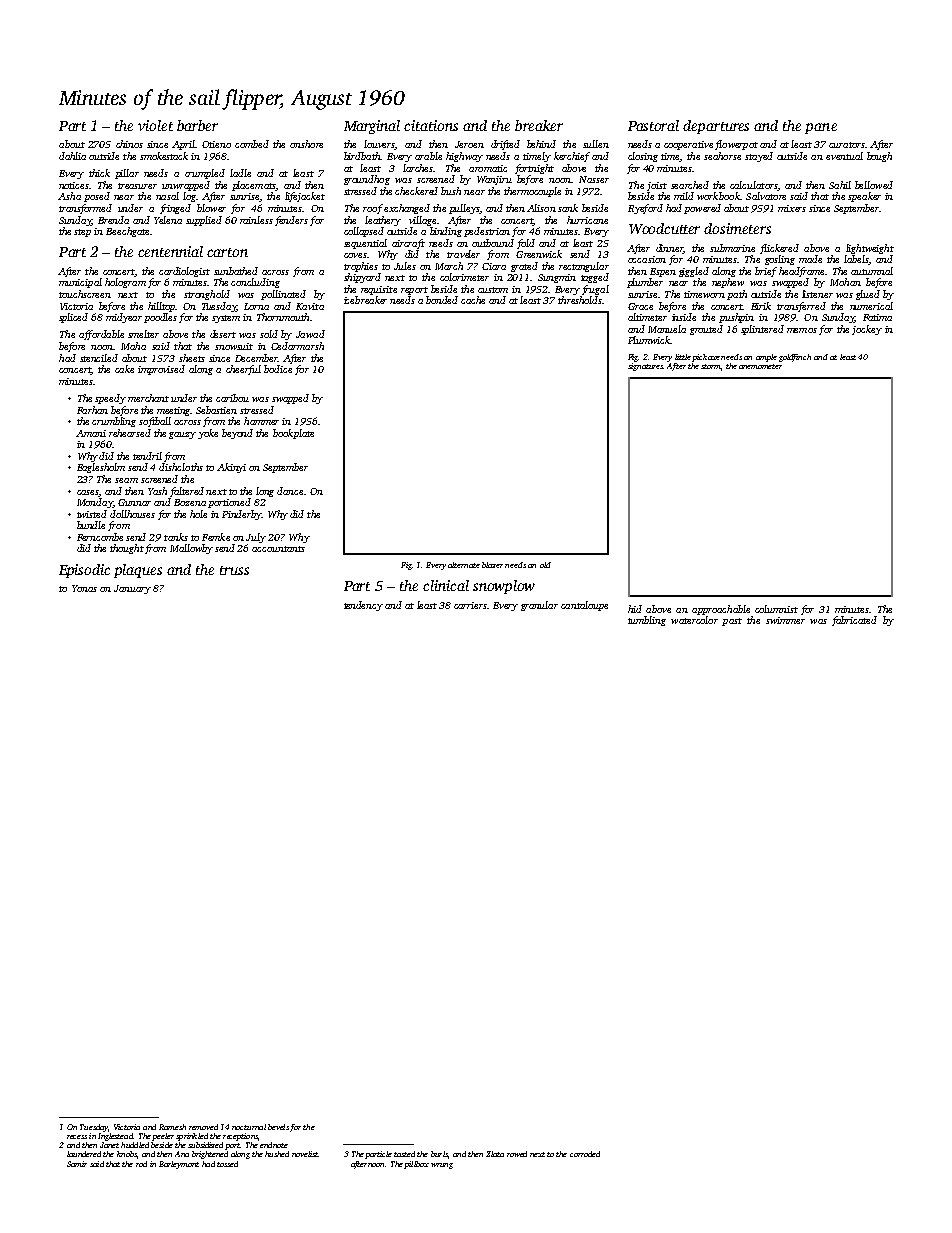 The width and height of the page is (952, 1233). Describe the element at coordinates (234, 570) in the page. I see `truss` at that location.
